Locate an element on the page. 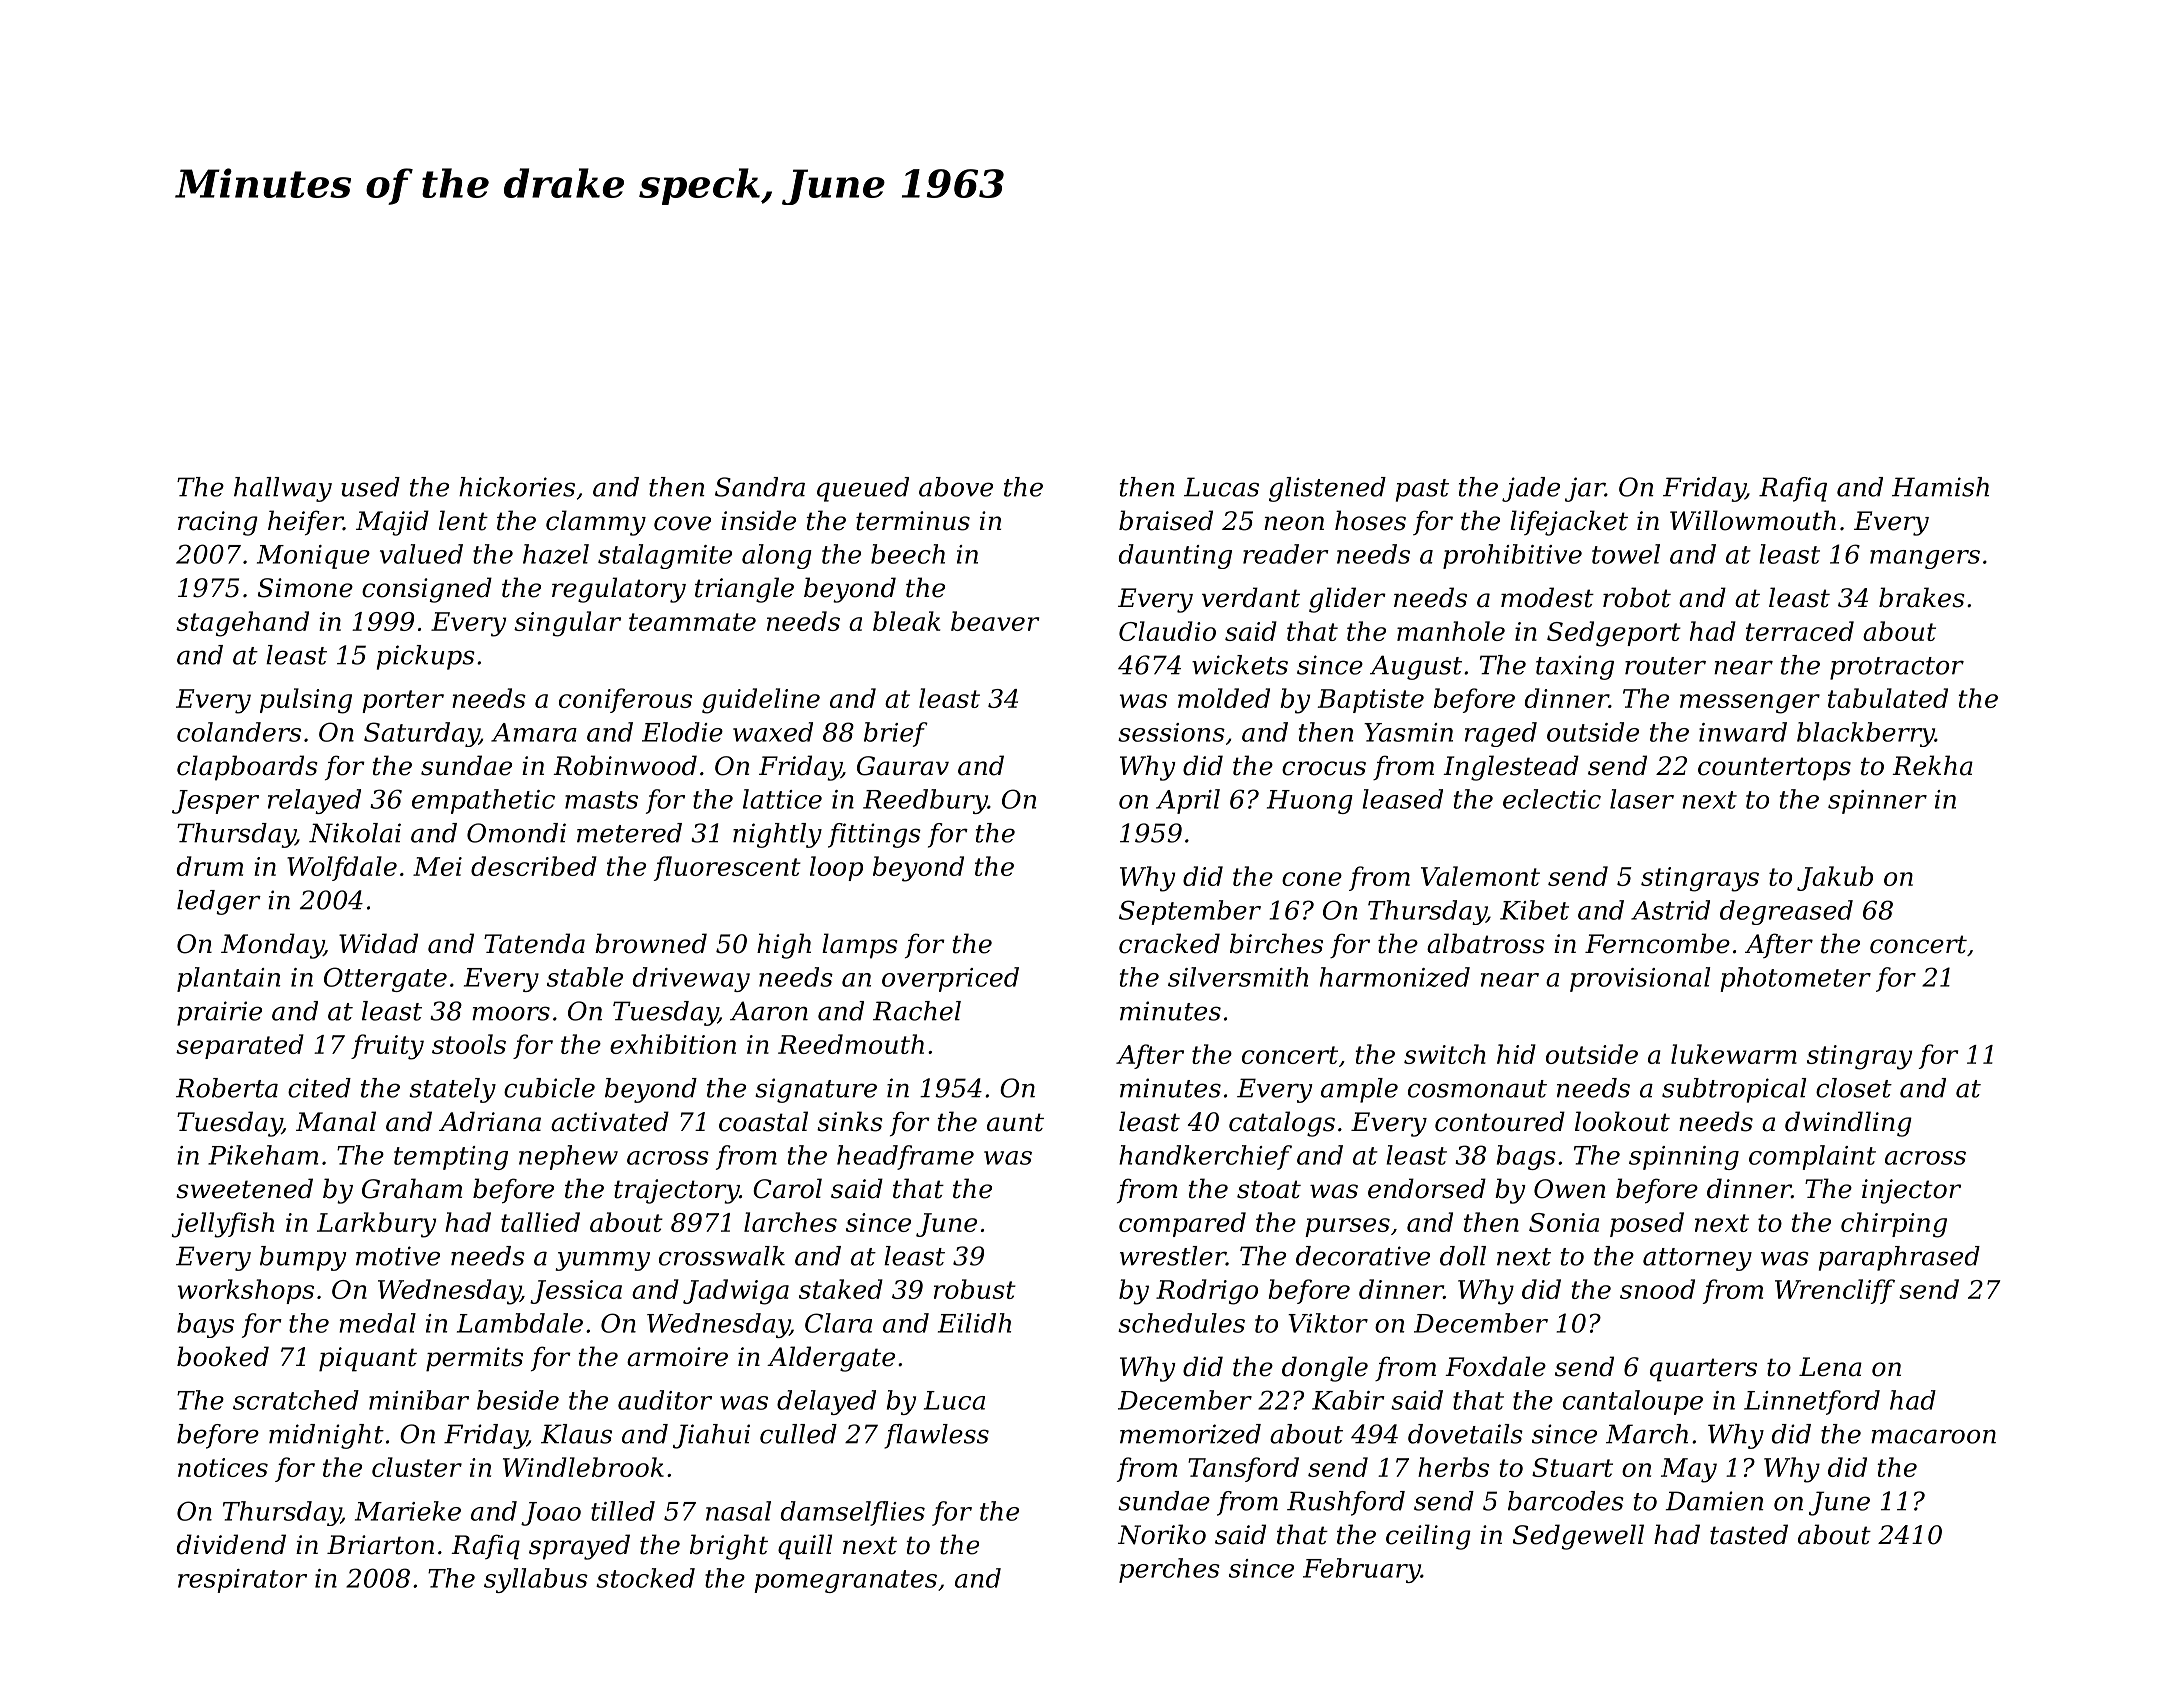 The image size is (2178, 1683). photometer is located at coordinates (1795, 979).
